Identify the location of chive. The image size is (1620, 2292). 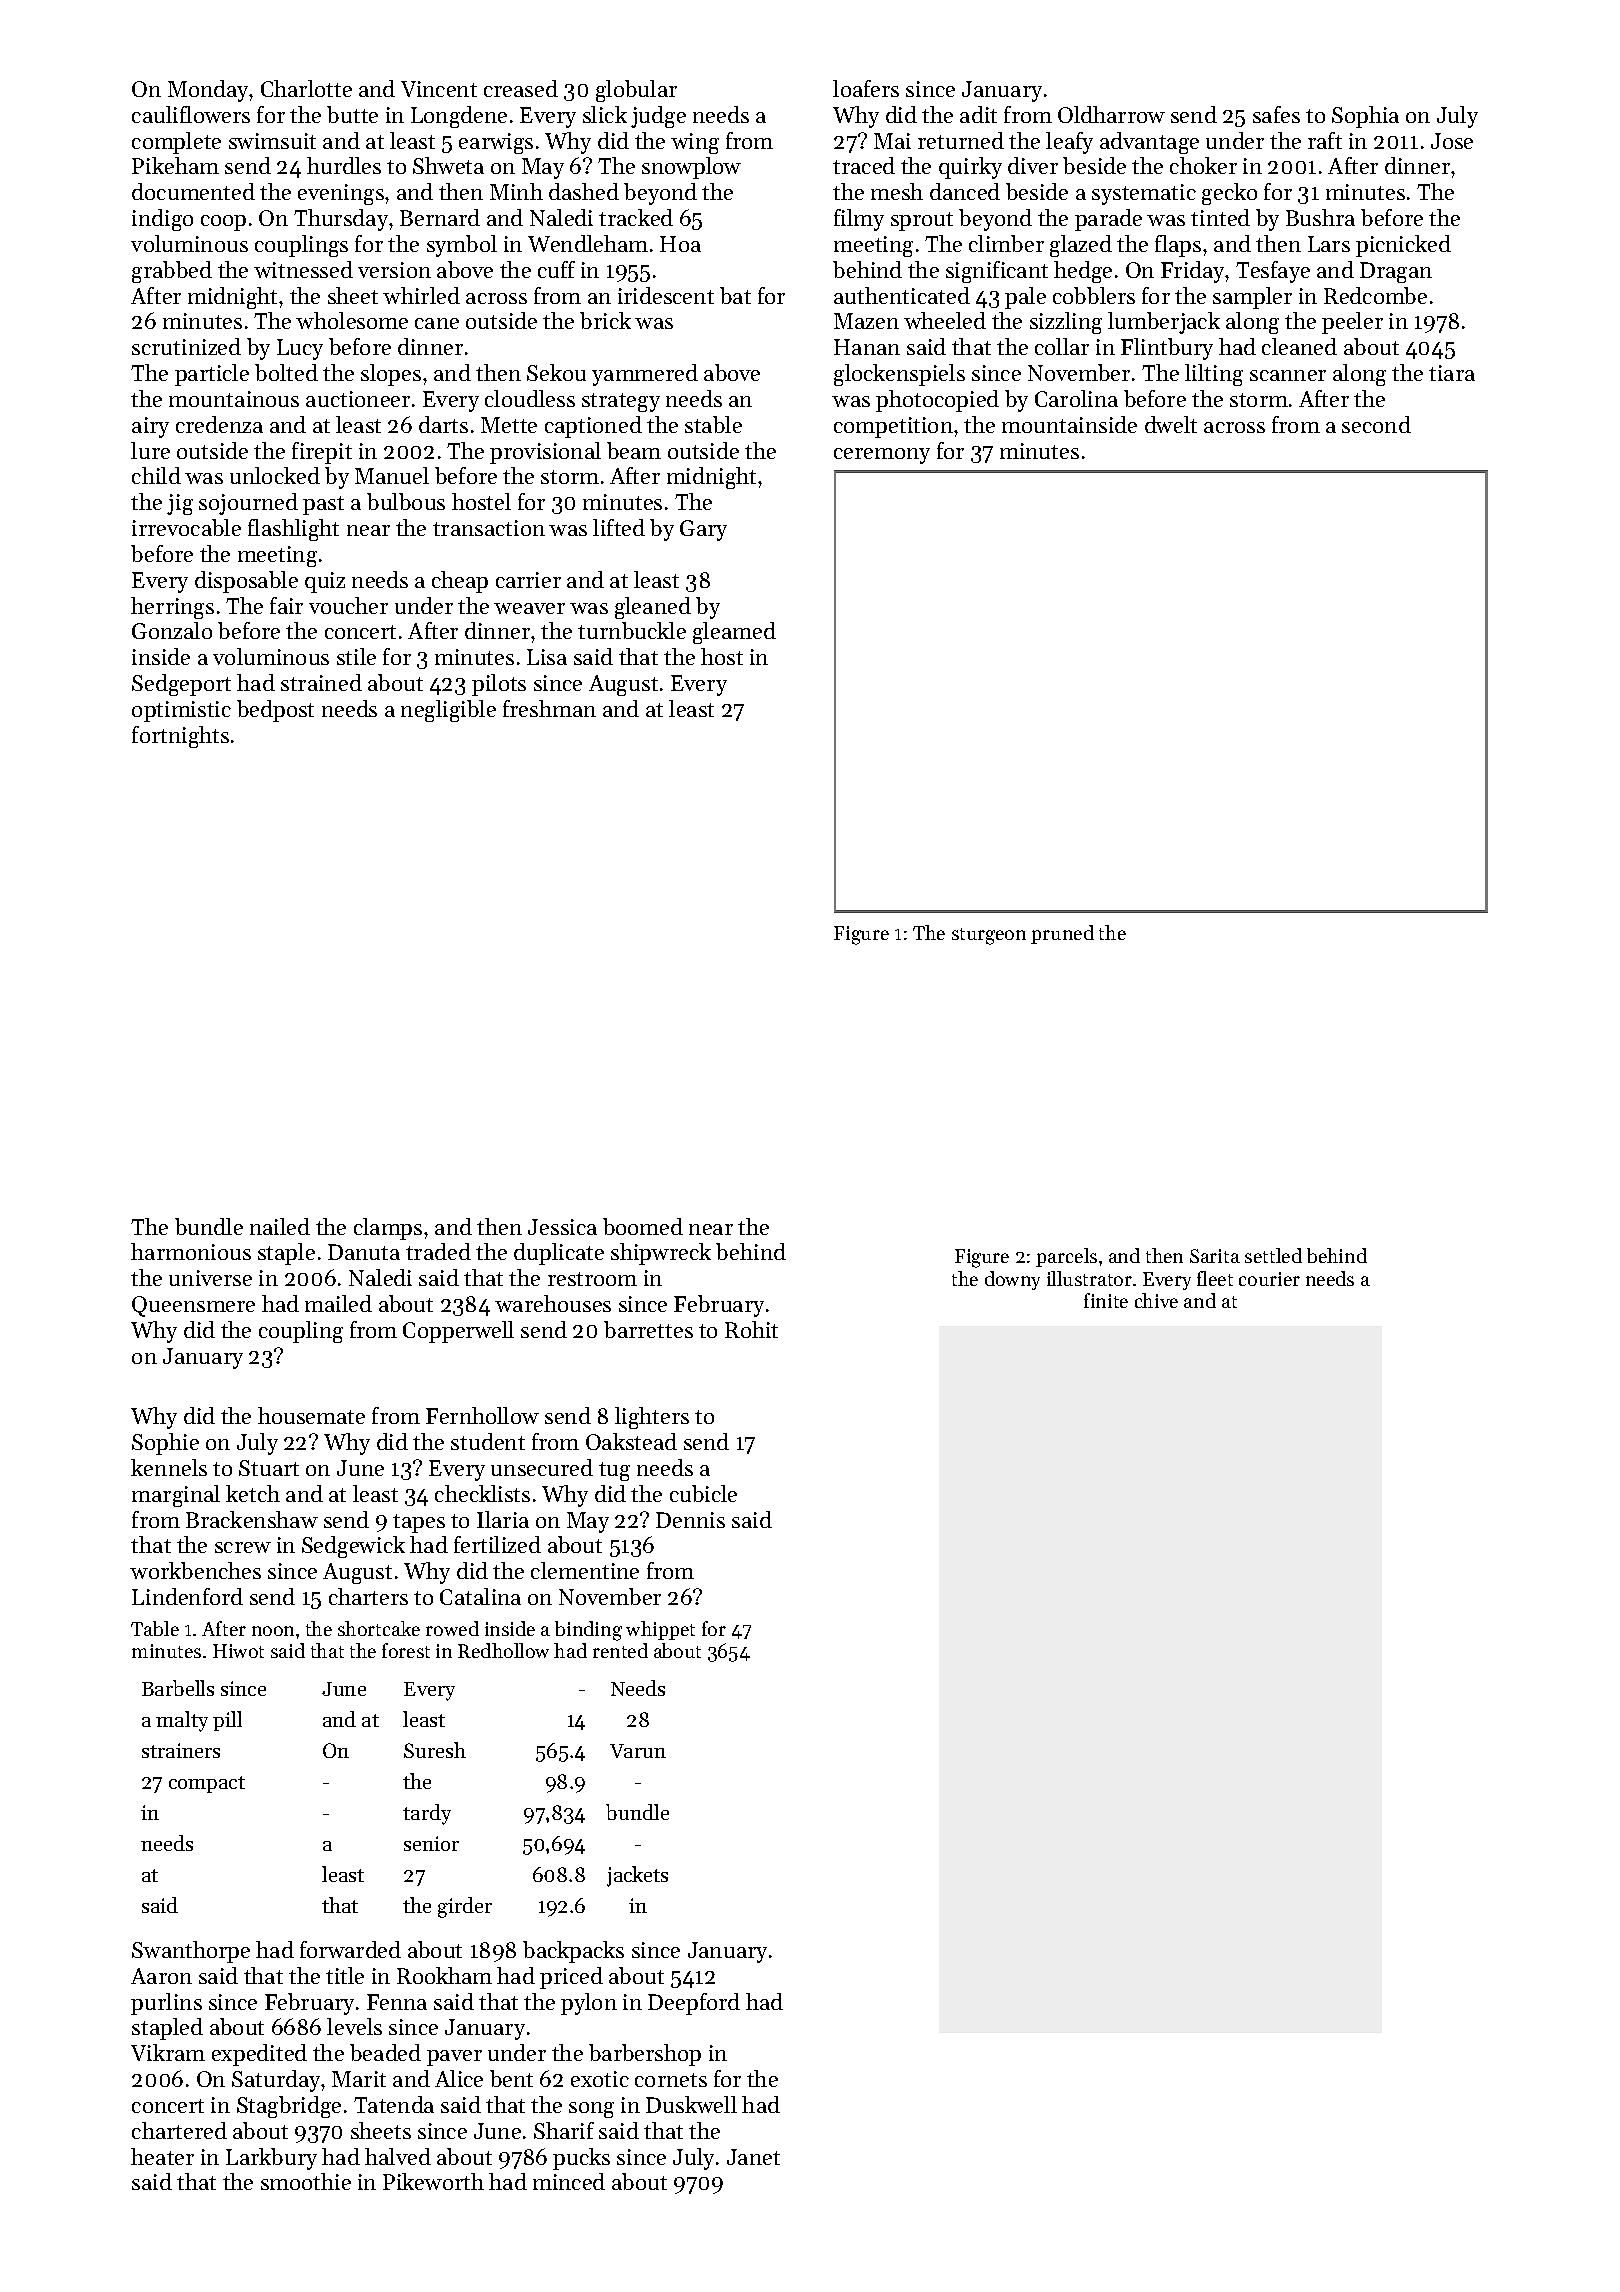
(1156, 1300).
